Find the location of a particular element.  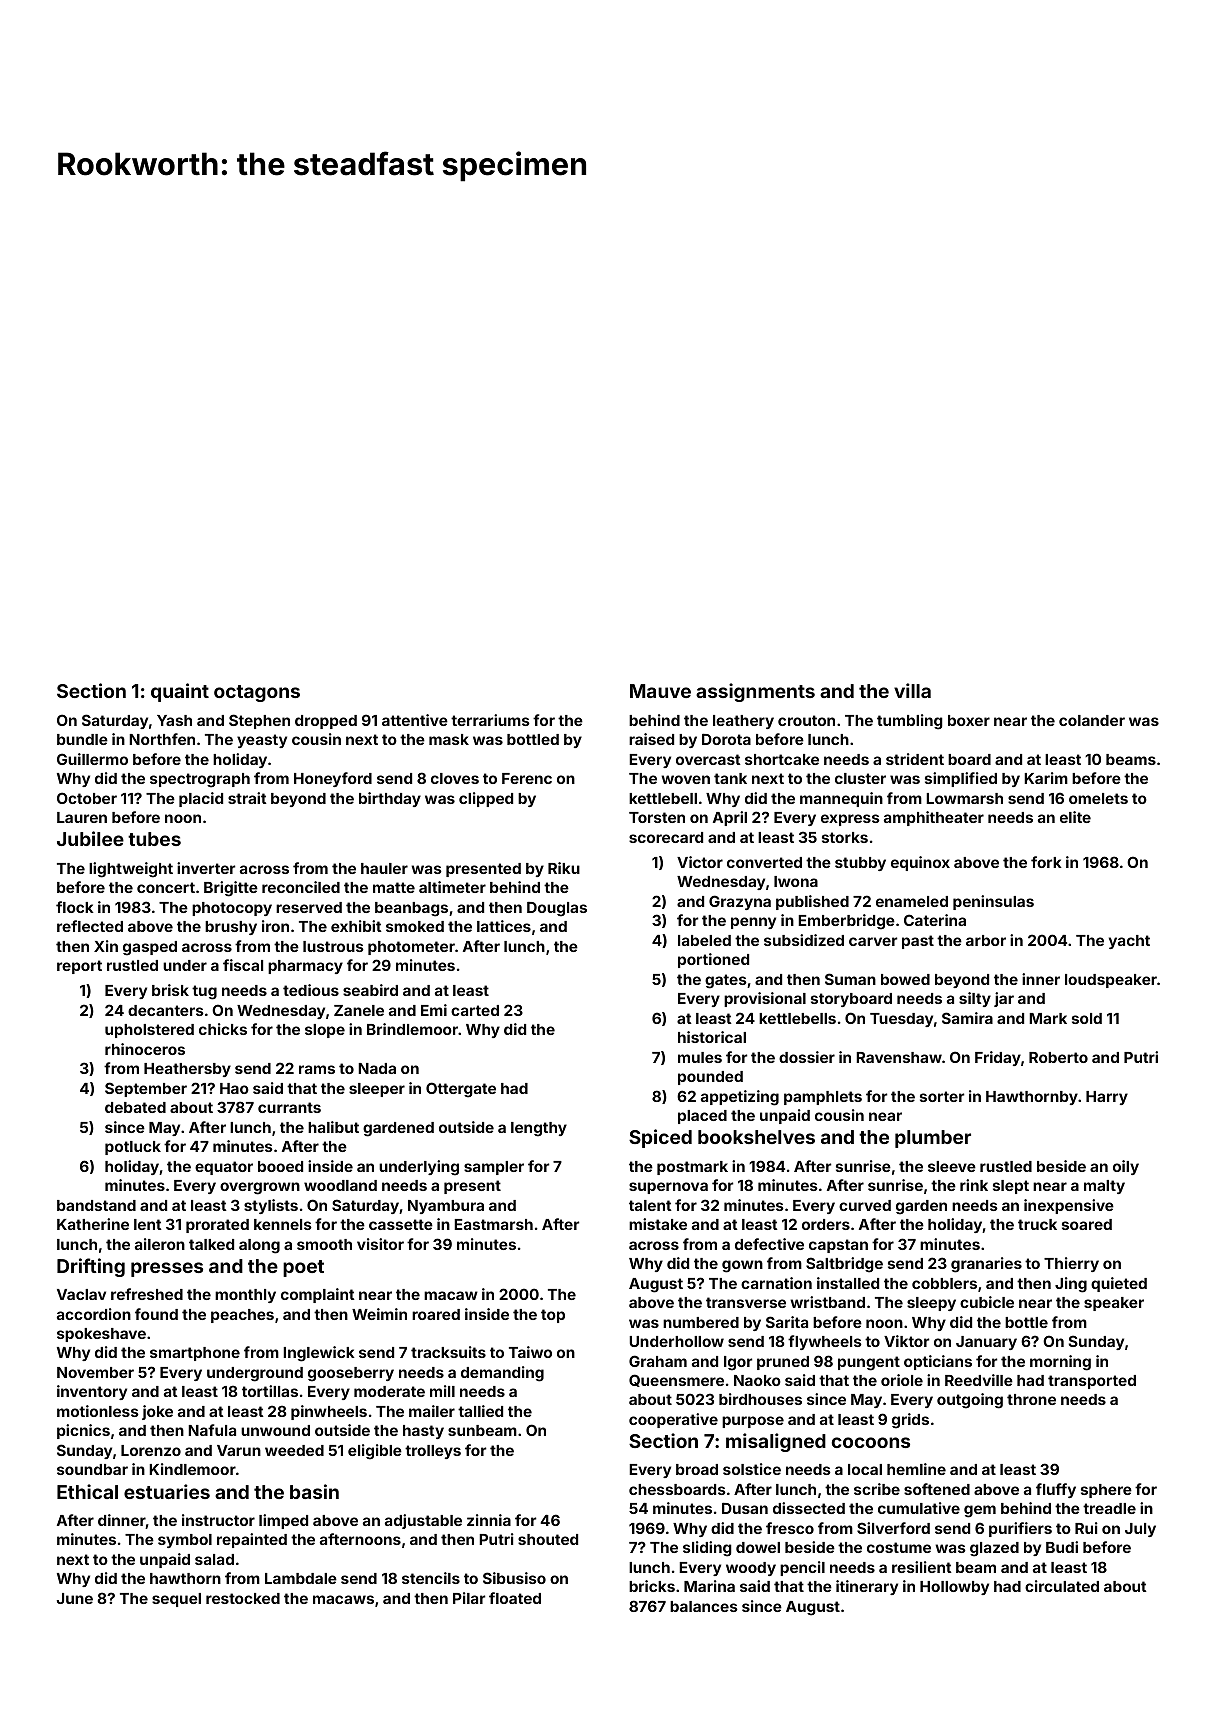

mannequin is located at coordinates (841, 799).
